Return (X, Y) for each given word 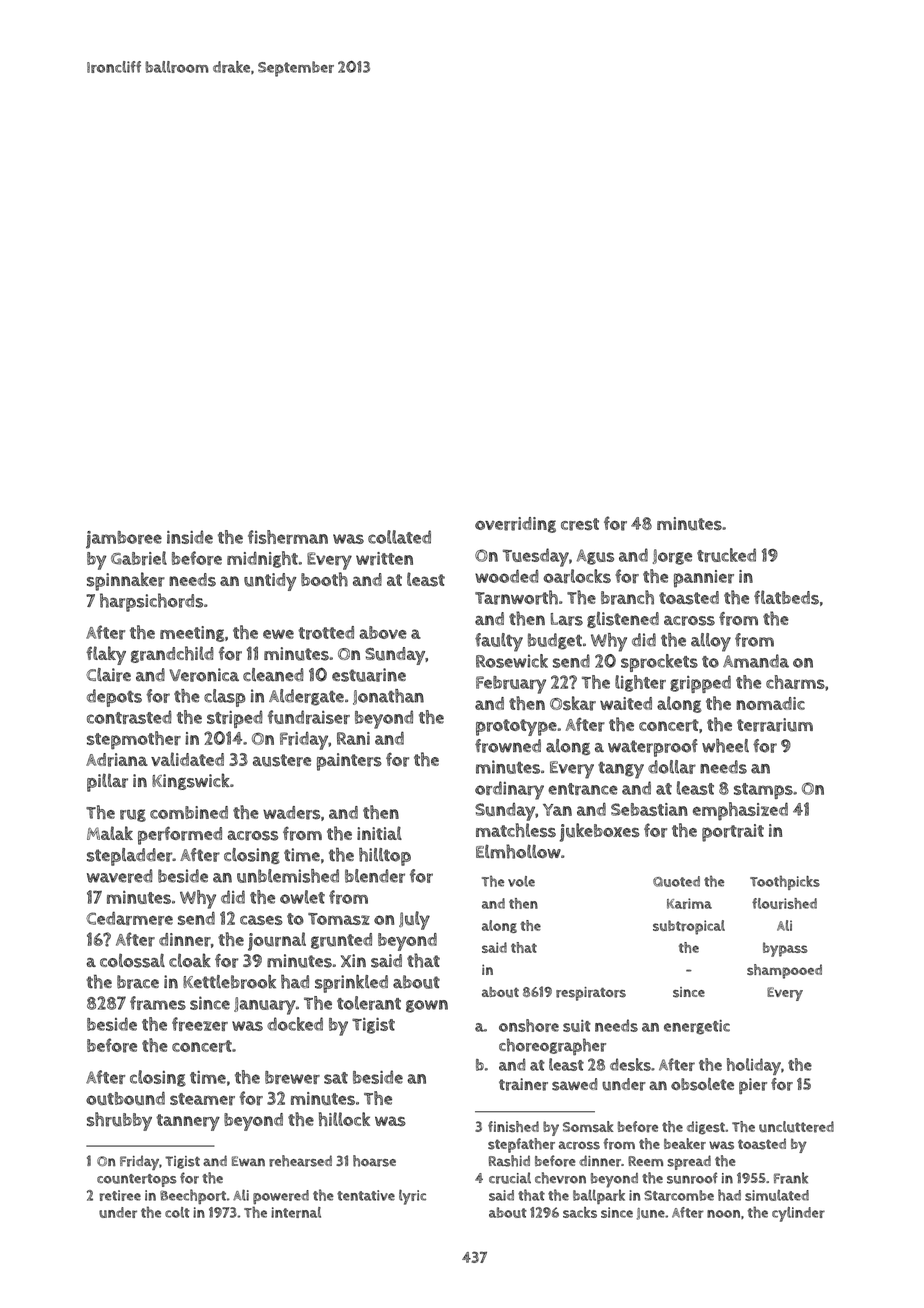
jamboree (124, 540)
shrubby (119, 1121)
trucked (726, 555)
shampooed (784, 971)
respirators (591, 994)
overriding (515, 525)
